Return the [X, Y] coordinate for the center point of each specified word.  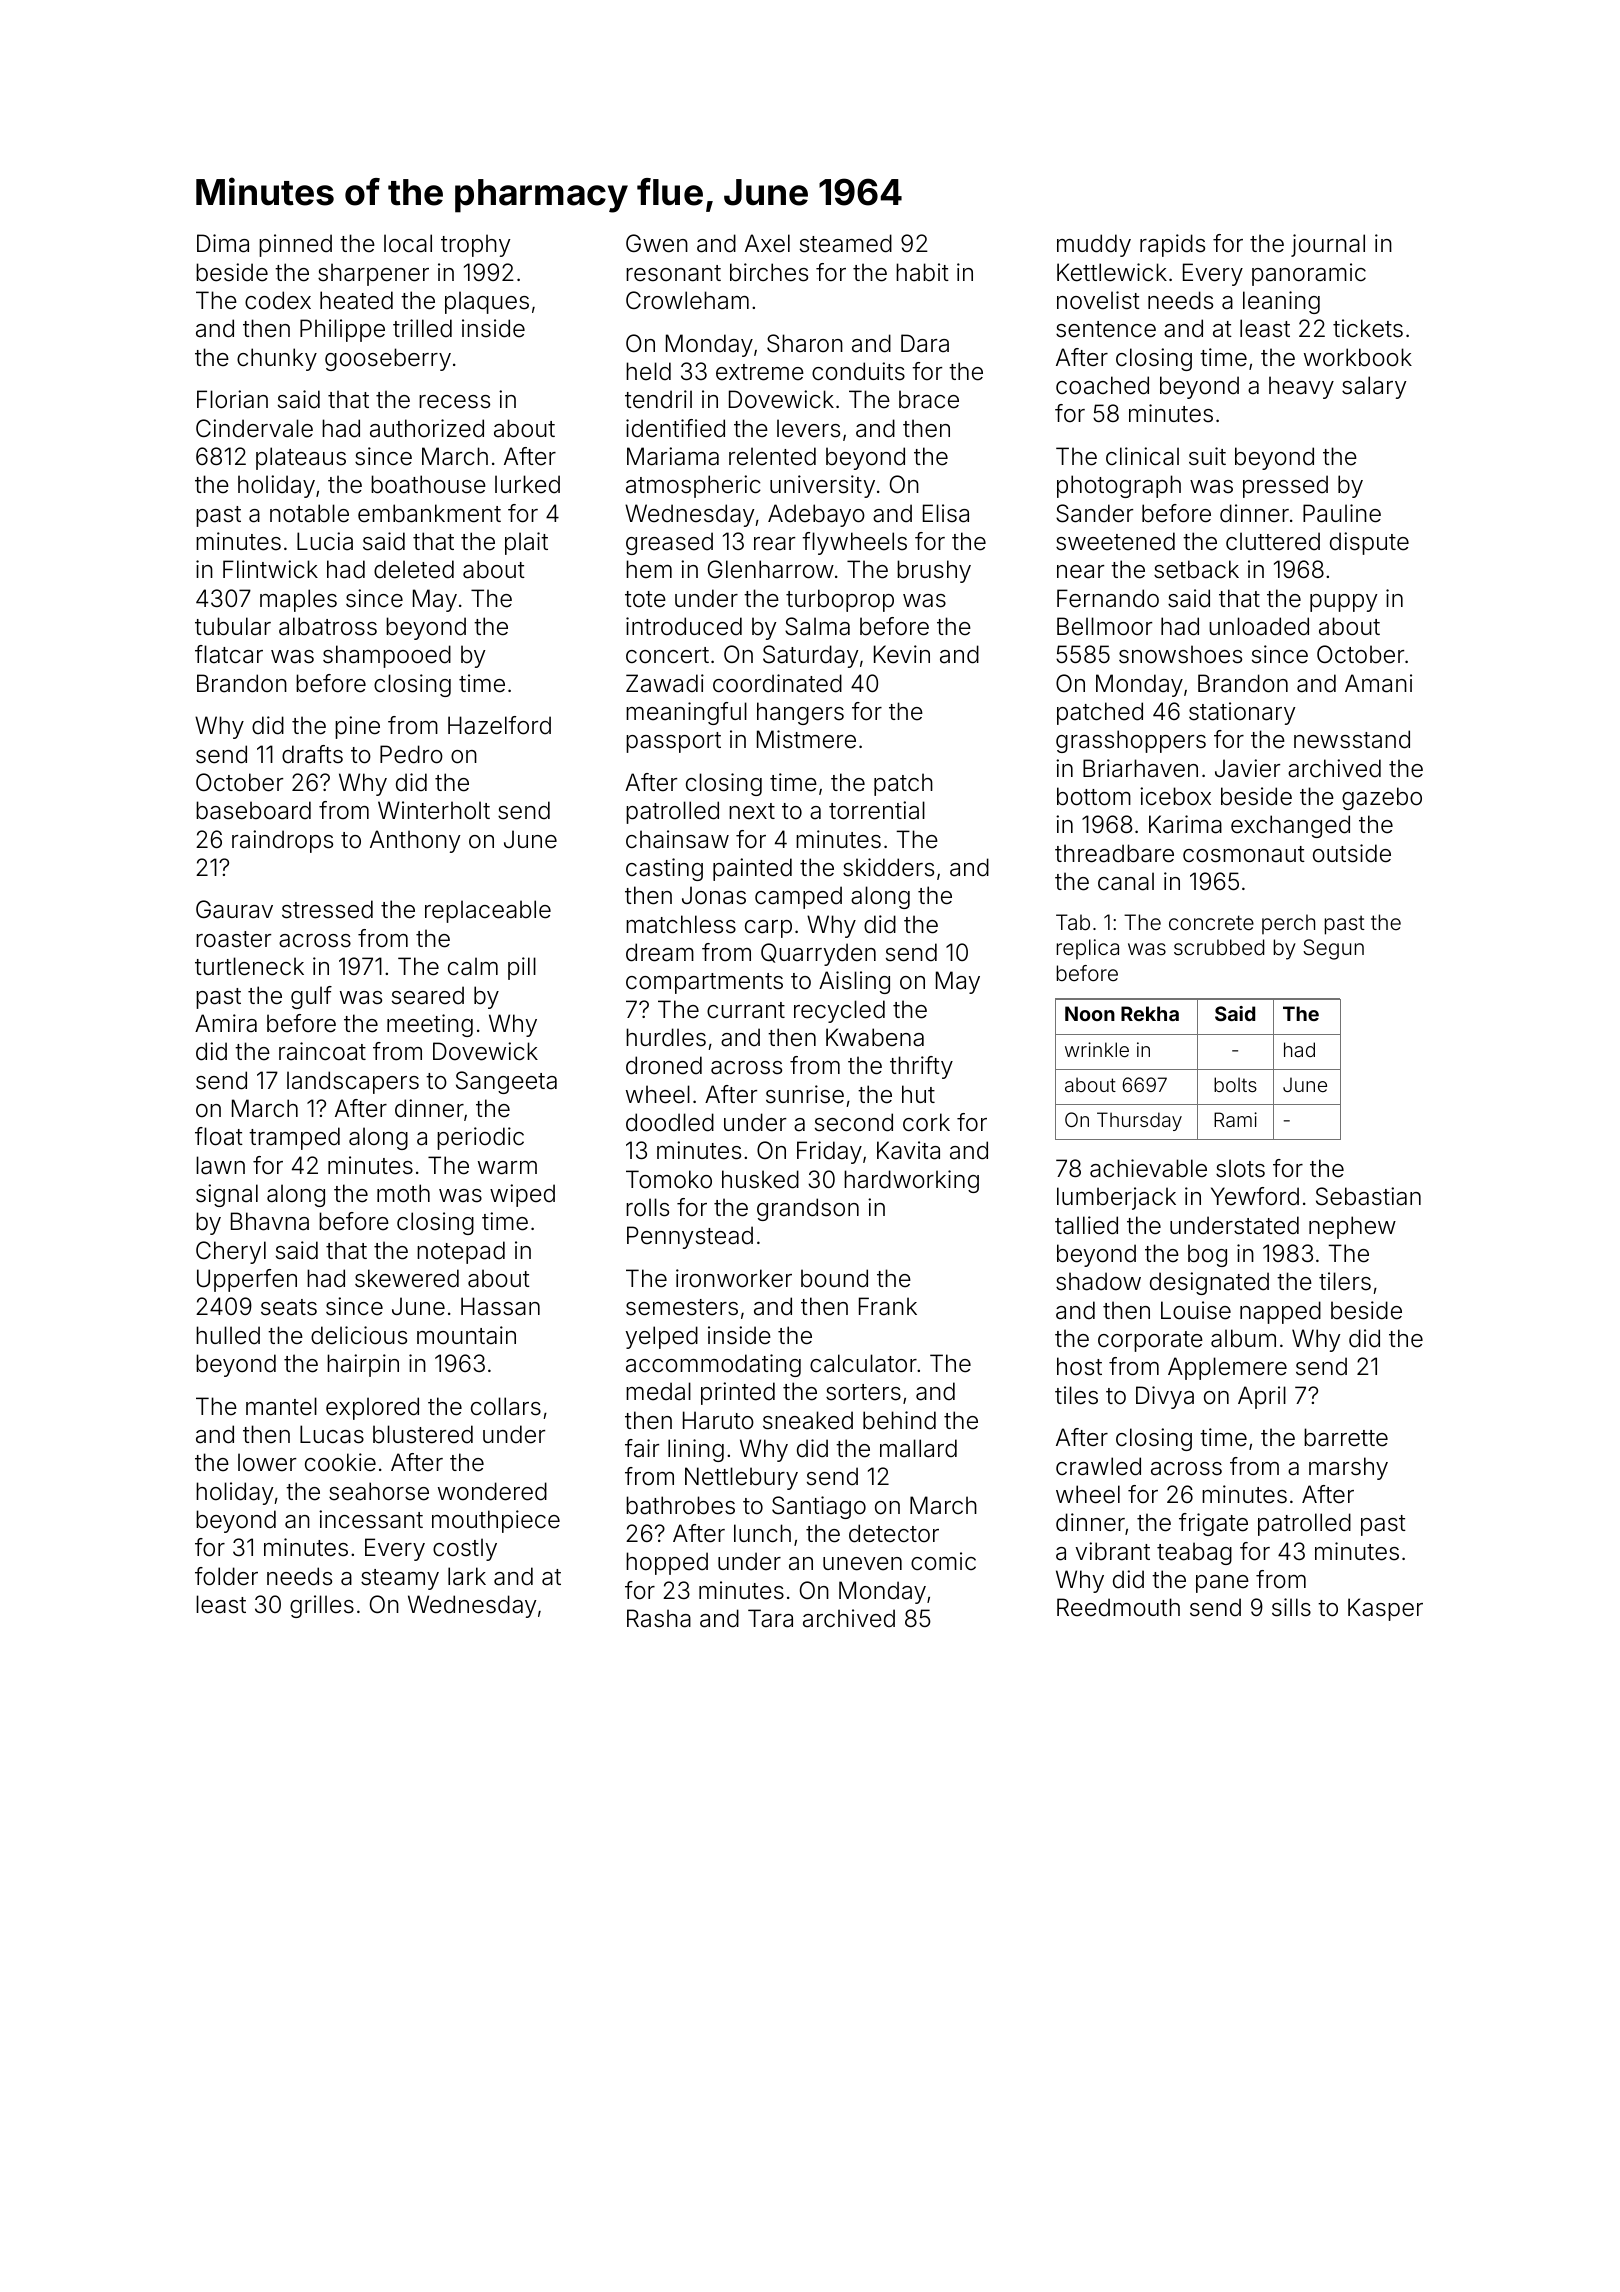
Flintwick [270, 569]
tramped [294, 1138]
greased [669, 543]
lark [467, 1576]
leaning [1281, 302]
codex [278, 300]
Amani [1378, 683]
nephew [1352, 1227]
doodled [670, 1122]
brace [929, 399]
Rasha [659, 1618]
